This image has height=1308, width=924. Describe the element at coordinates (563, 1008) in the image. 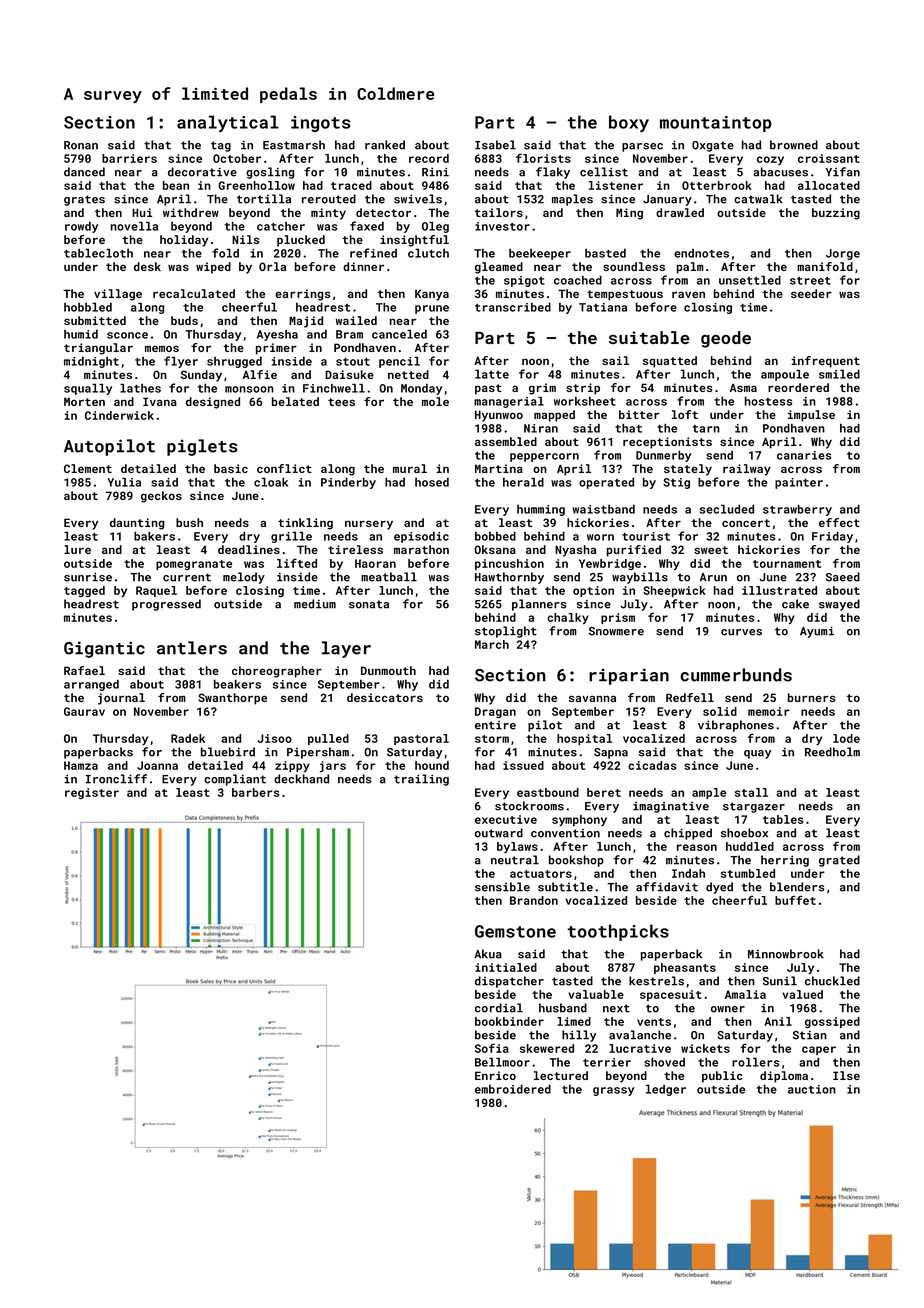

I see `husband` at that location.
